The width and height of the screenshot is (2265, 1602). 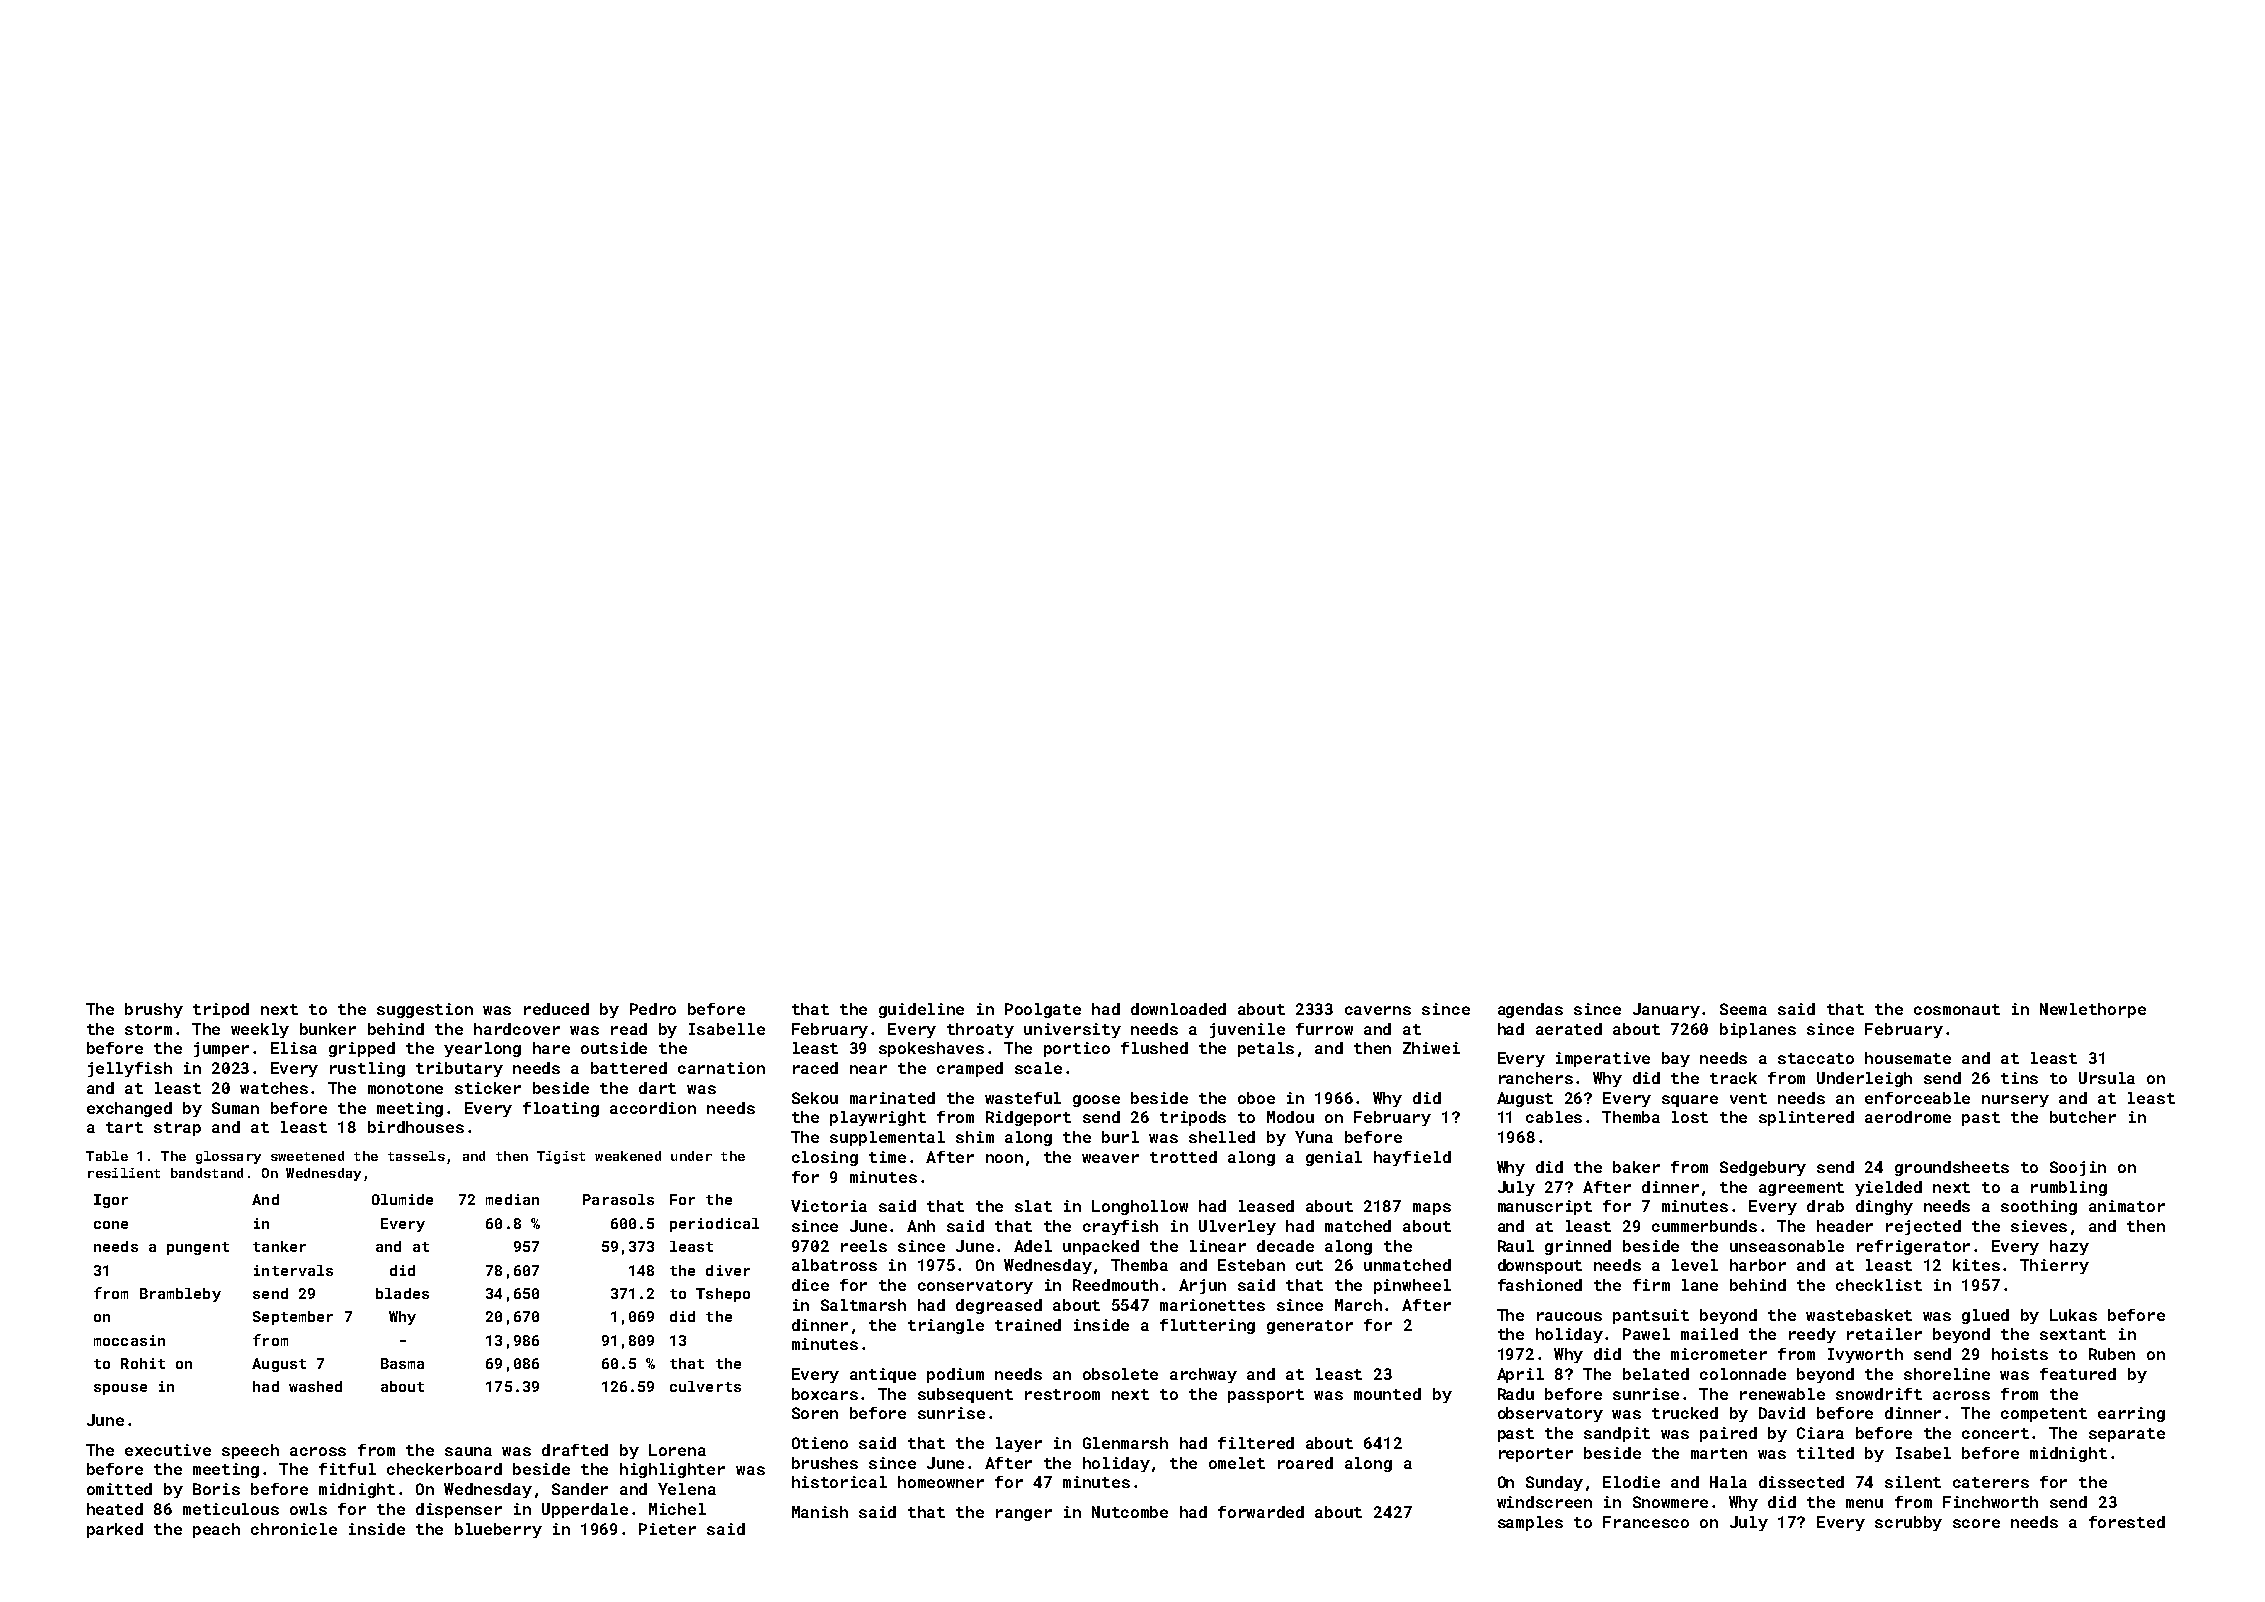 What do you see at coordinates (2093, 1010) in the screenshot?
I see `Newlethorpe` at bounding box center [2093, 1010].
